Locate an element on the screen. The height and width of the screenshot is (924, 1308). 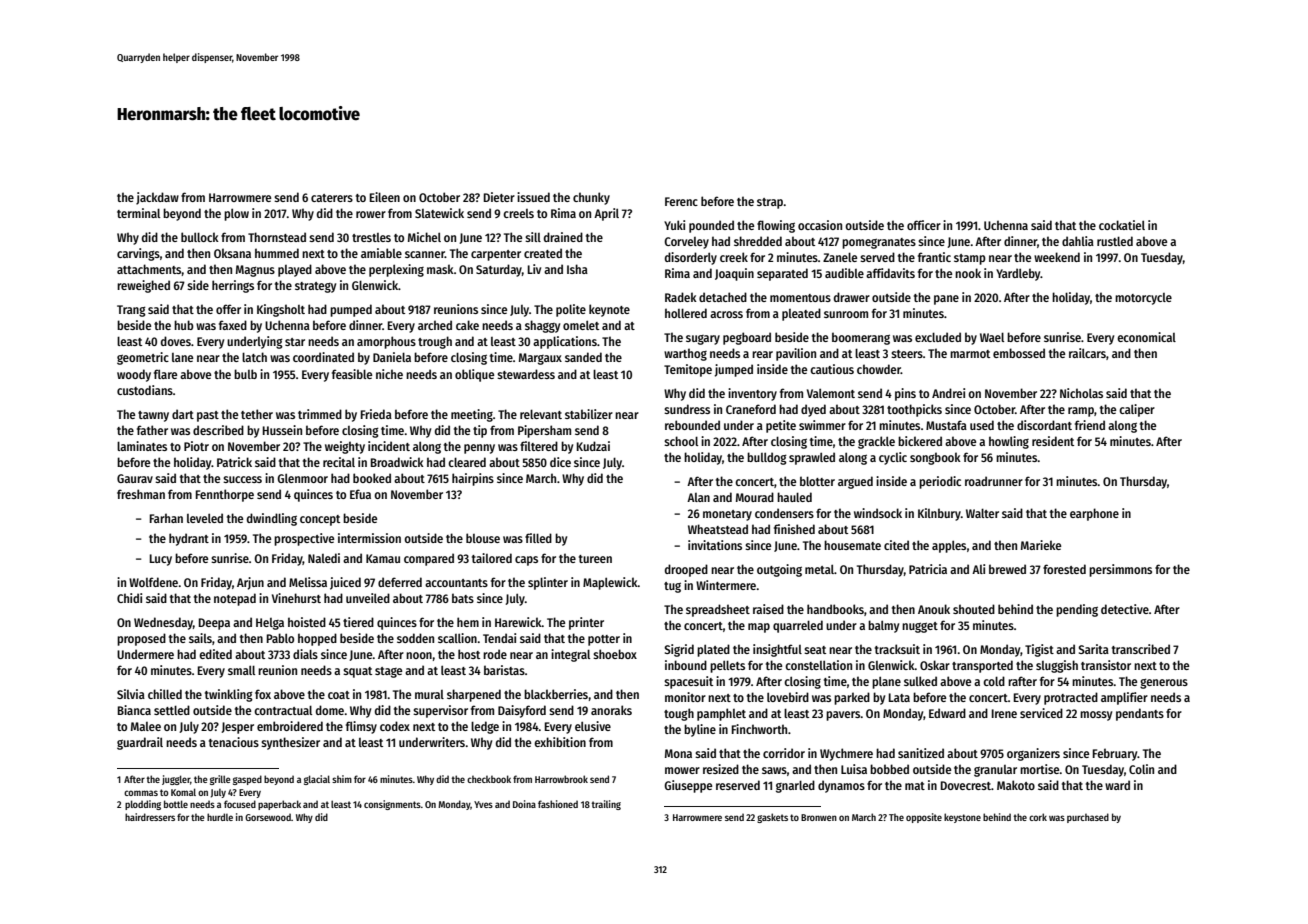
spacesuit is located at coordinates (688, 682).
